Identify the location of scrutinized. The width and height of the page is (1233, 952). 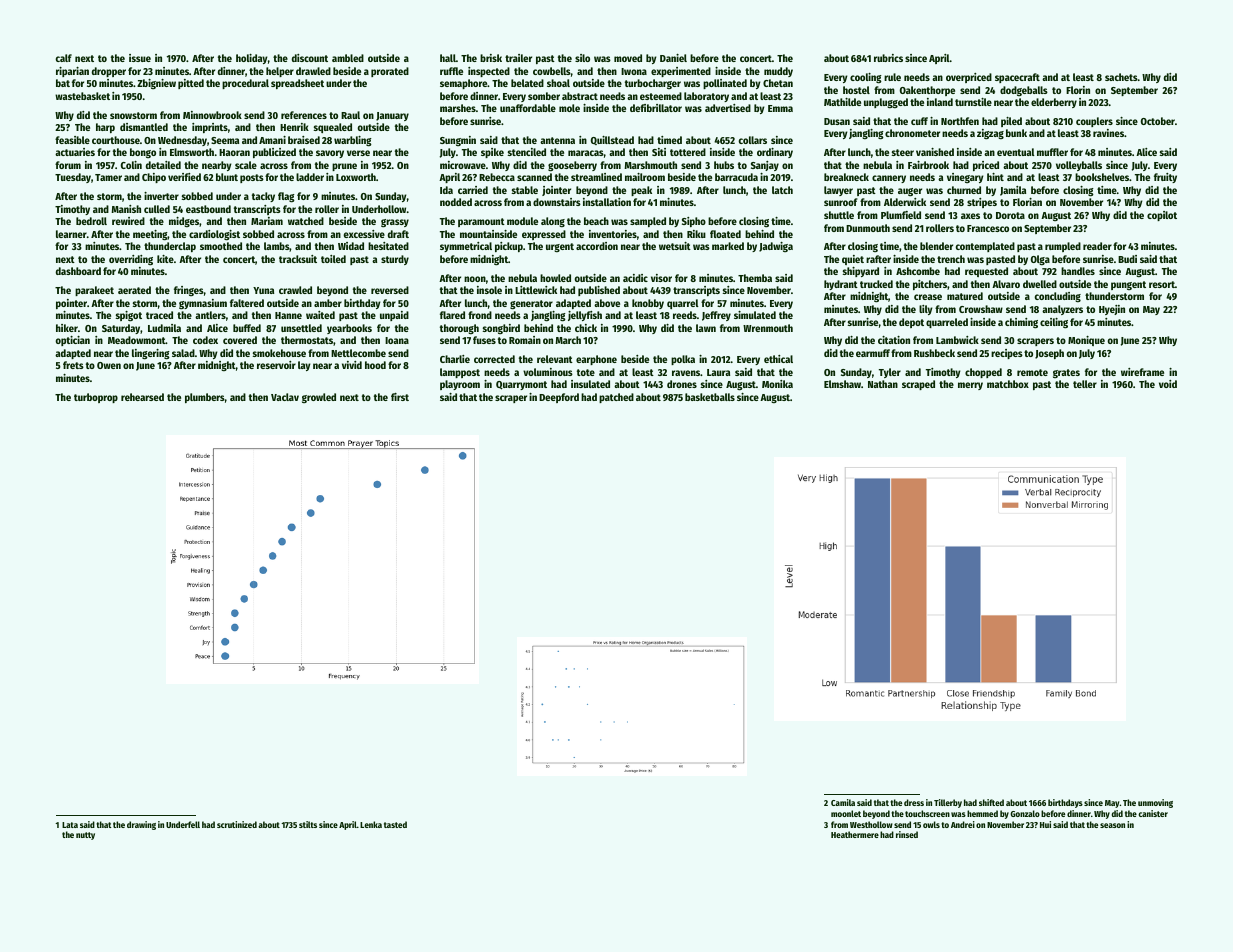
(237, 824).
